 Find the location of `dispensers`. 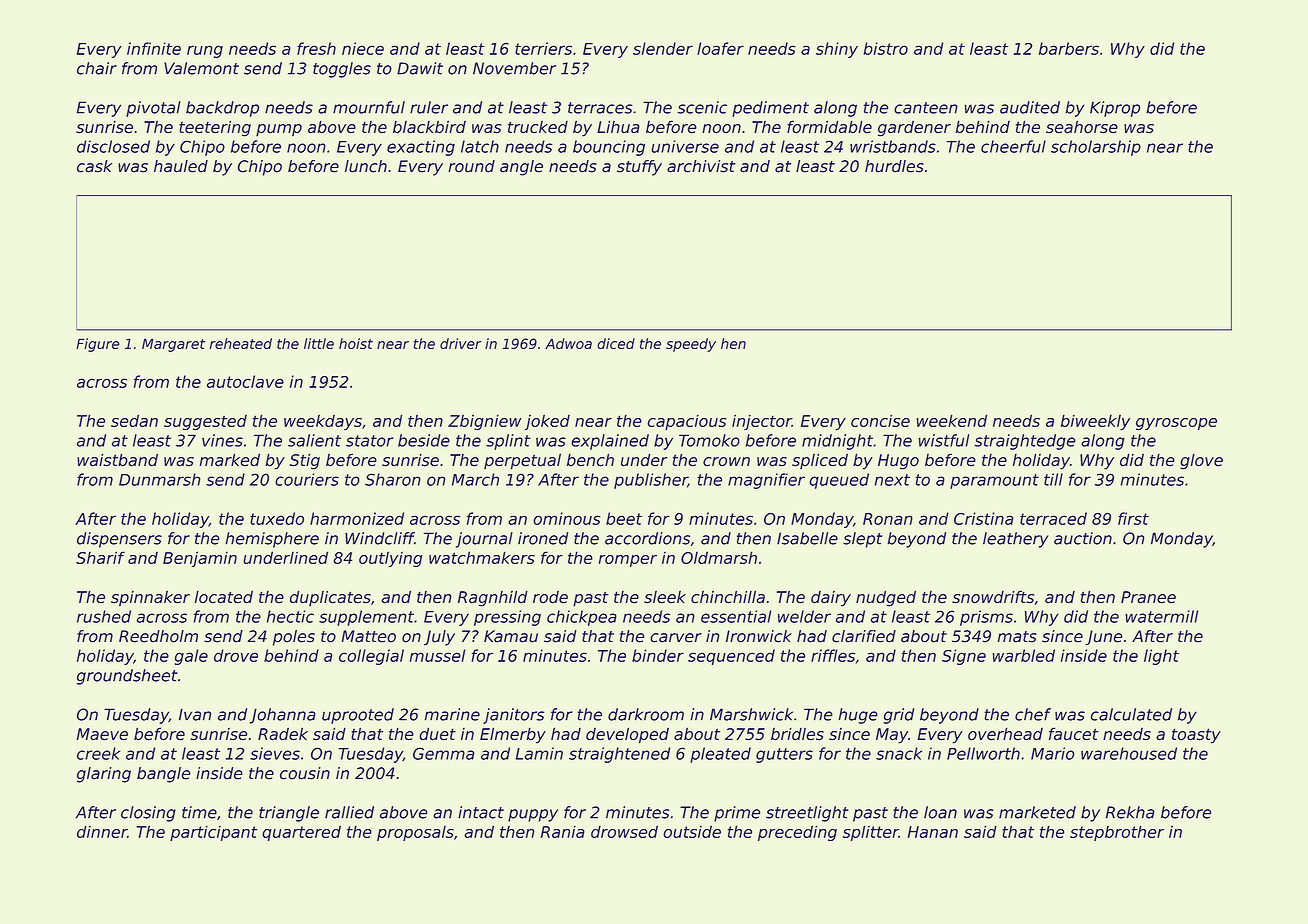

dispensers is located at coordinates (119, 540).
